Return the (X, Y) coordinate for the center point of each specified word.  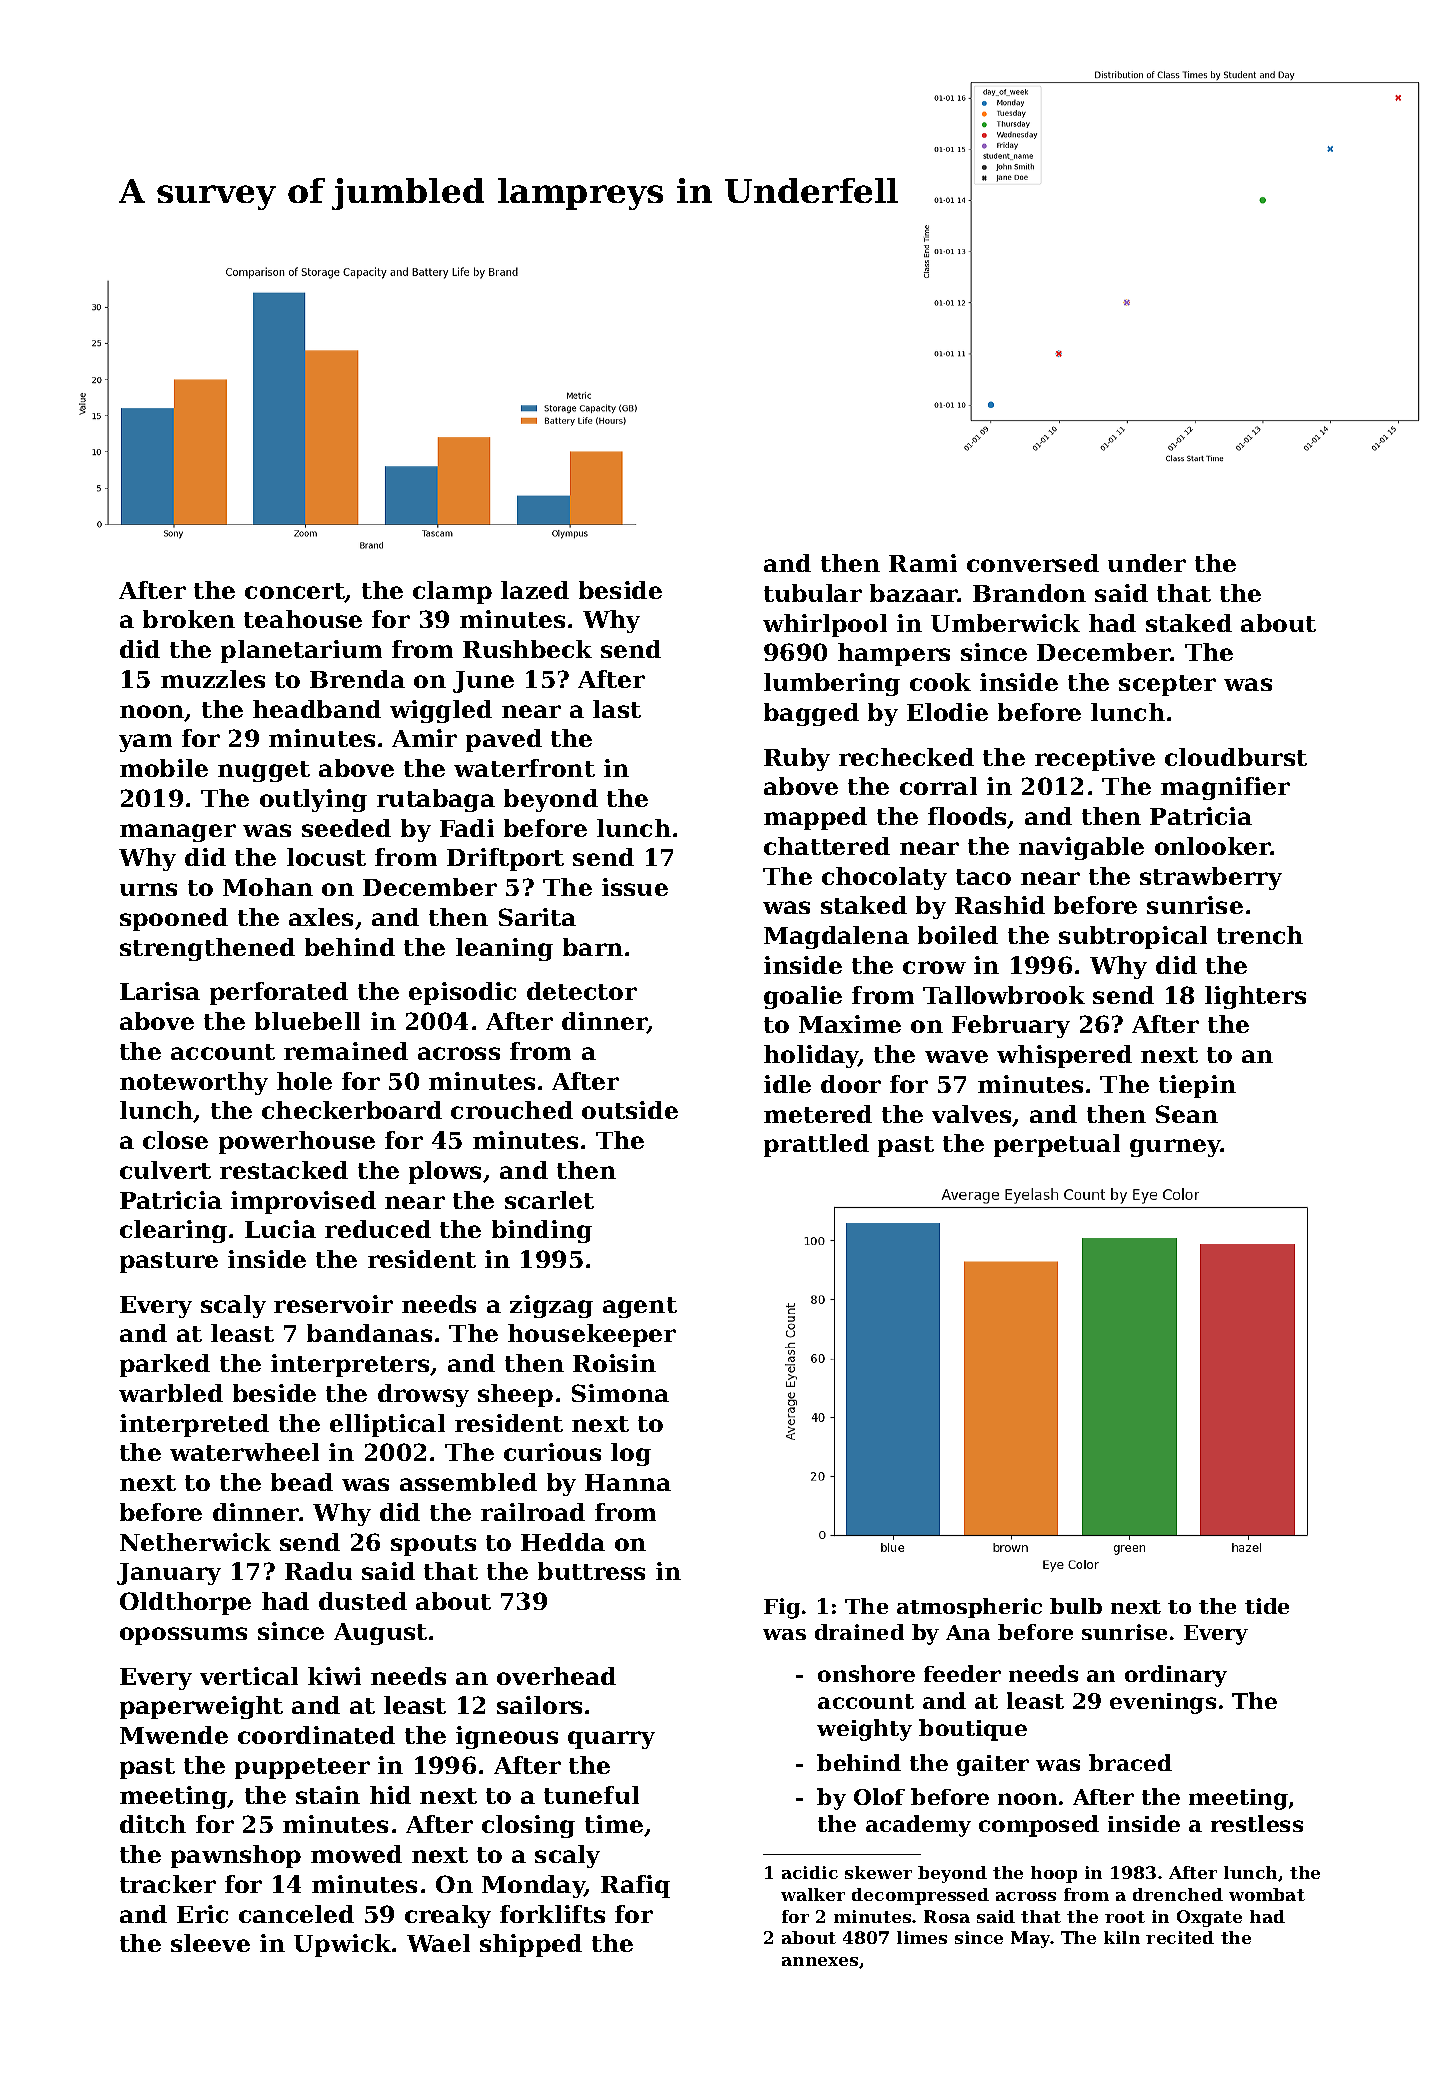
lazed (535, 590)
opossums (183, 1636)
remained (346, 1051)
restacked (284, 1170)
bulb (1076, 1606)
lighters (1255, 997)
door (851, 1084)
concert (295, 592)
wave (956, 1056)
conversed (1033, 563)
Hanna (628, 1482)
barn (593, 947)
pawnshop (236, 1856)
